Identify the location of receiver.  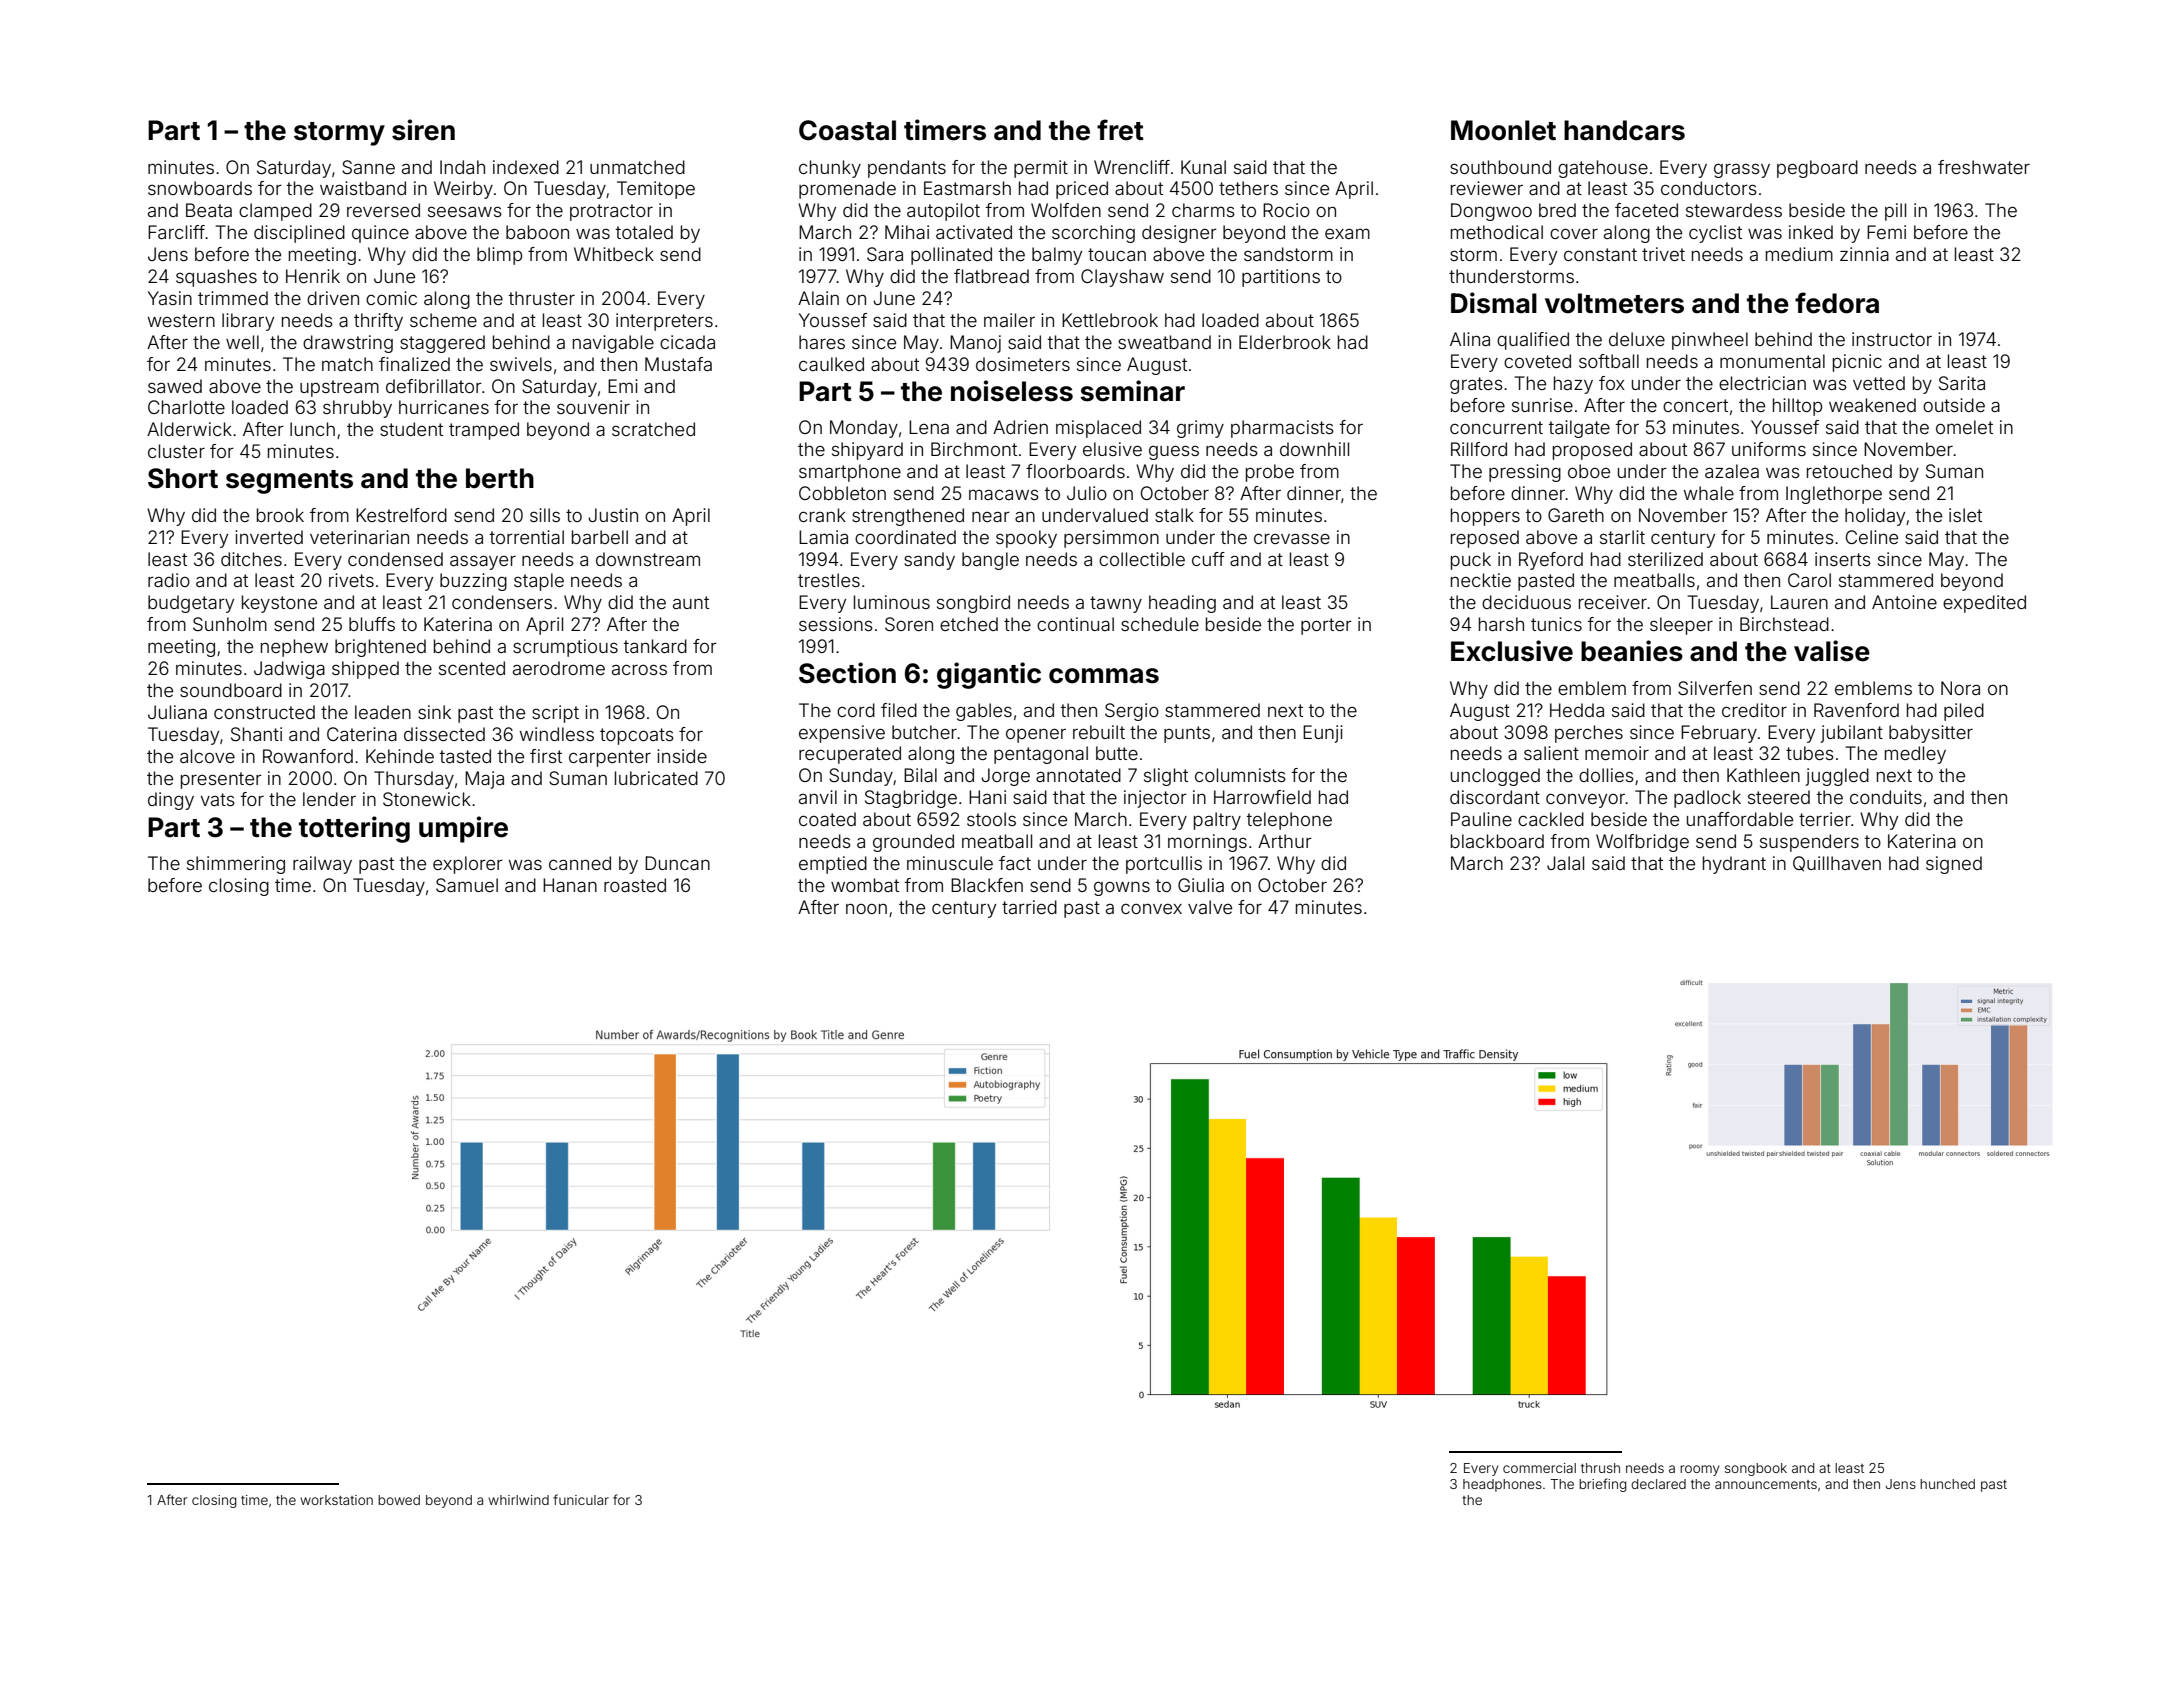
(1613, 602).
